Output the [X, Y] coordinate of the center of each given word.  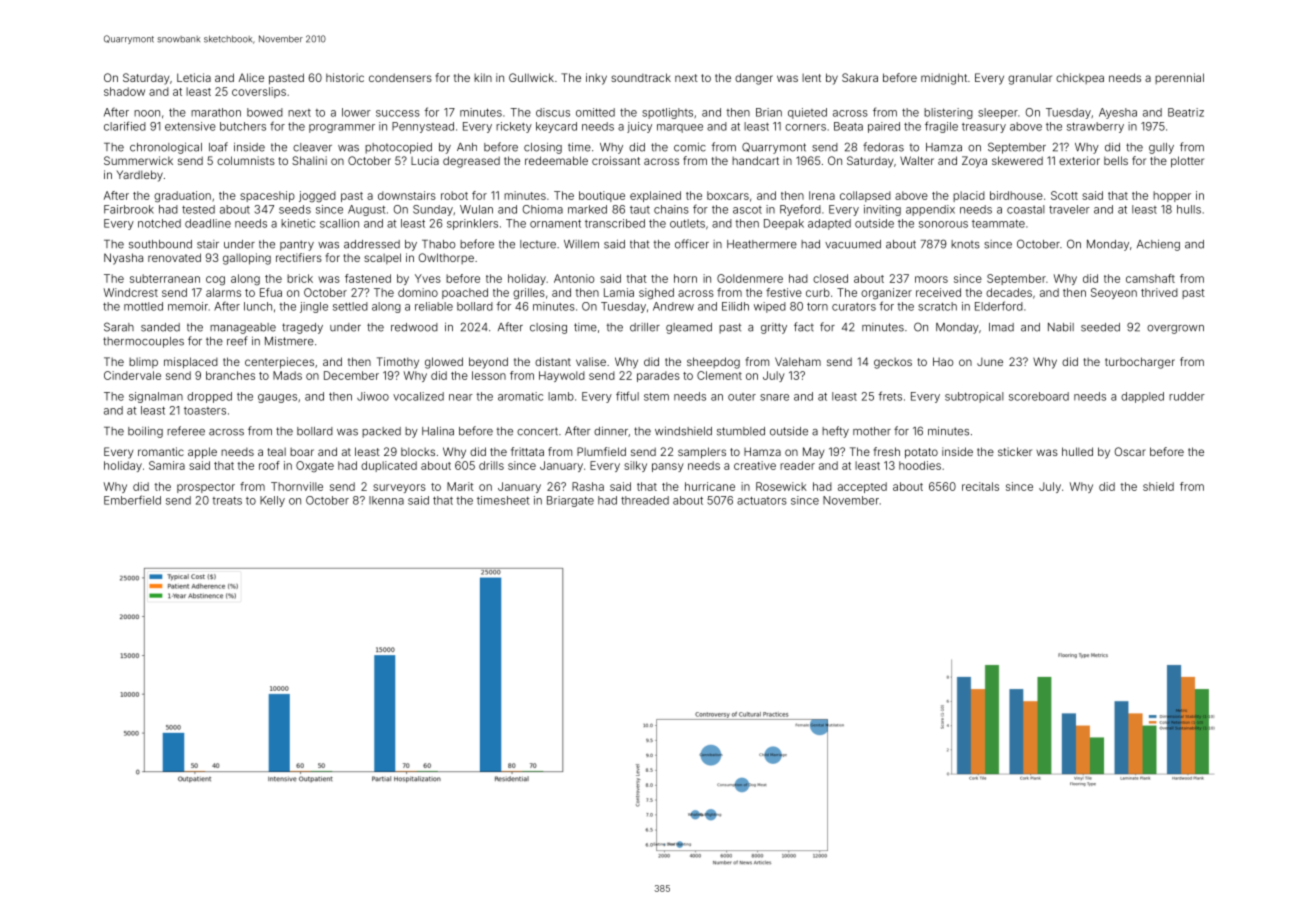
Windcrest [131, 292]
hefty [835, 432]
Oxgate [315, 466]
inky [596, 79]
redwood [414, 327]
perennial [1179, 78]
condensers [400, 77]
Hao [943, 361]
